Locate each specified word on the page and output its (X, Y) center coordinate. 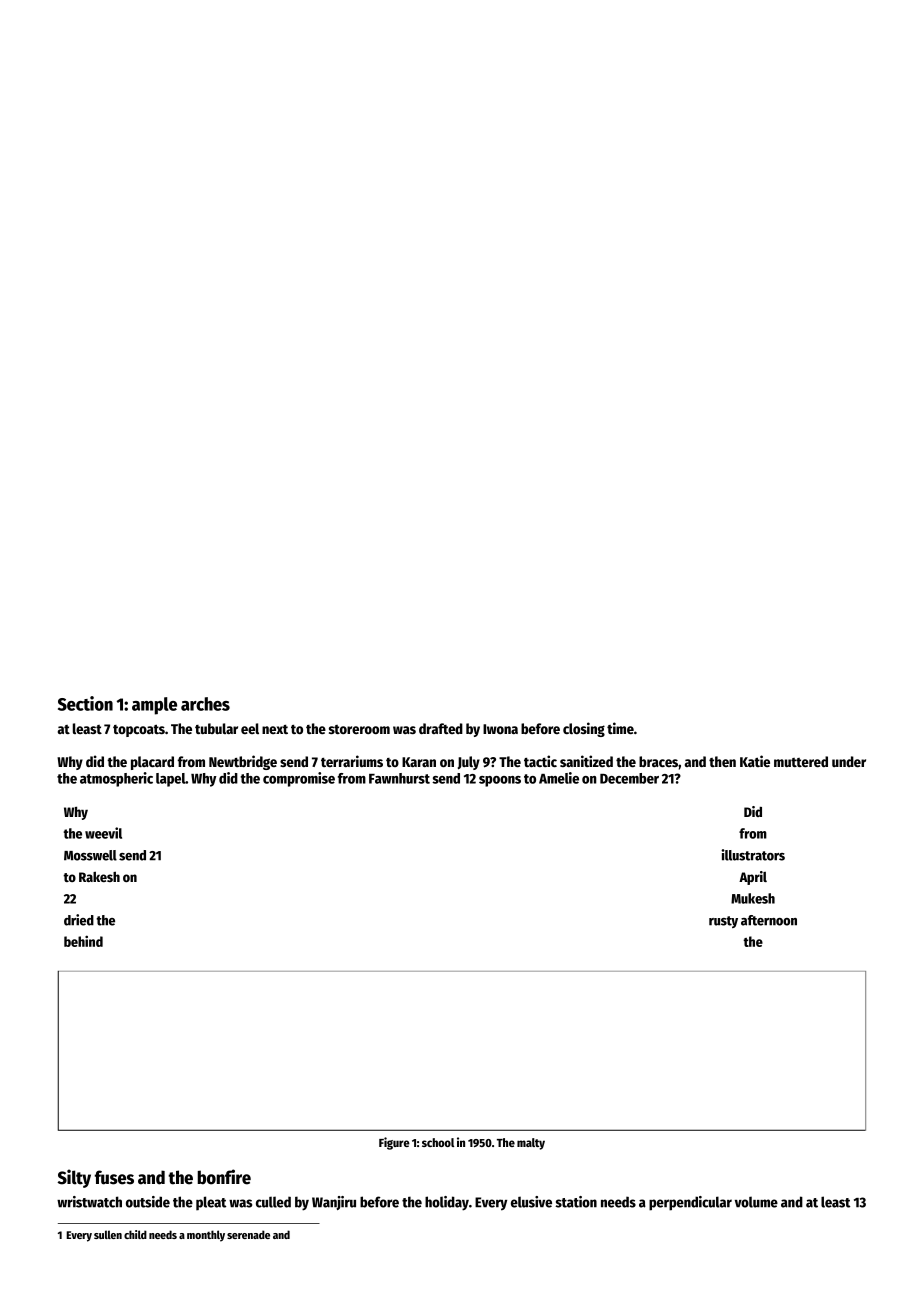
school (438, 1142)
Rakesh (99, 876)
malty (531, 1144)
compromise (299, 779)
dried (79, 920)
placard (152, 763)
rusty (723, 922)
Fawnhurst (399, 778)
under (849, 761)
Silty (74, 1178)
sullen (108, 1234)
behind (83, 941)
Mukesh (753, 898)
